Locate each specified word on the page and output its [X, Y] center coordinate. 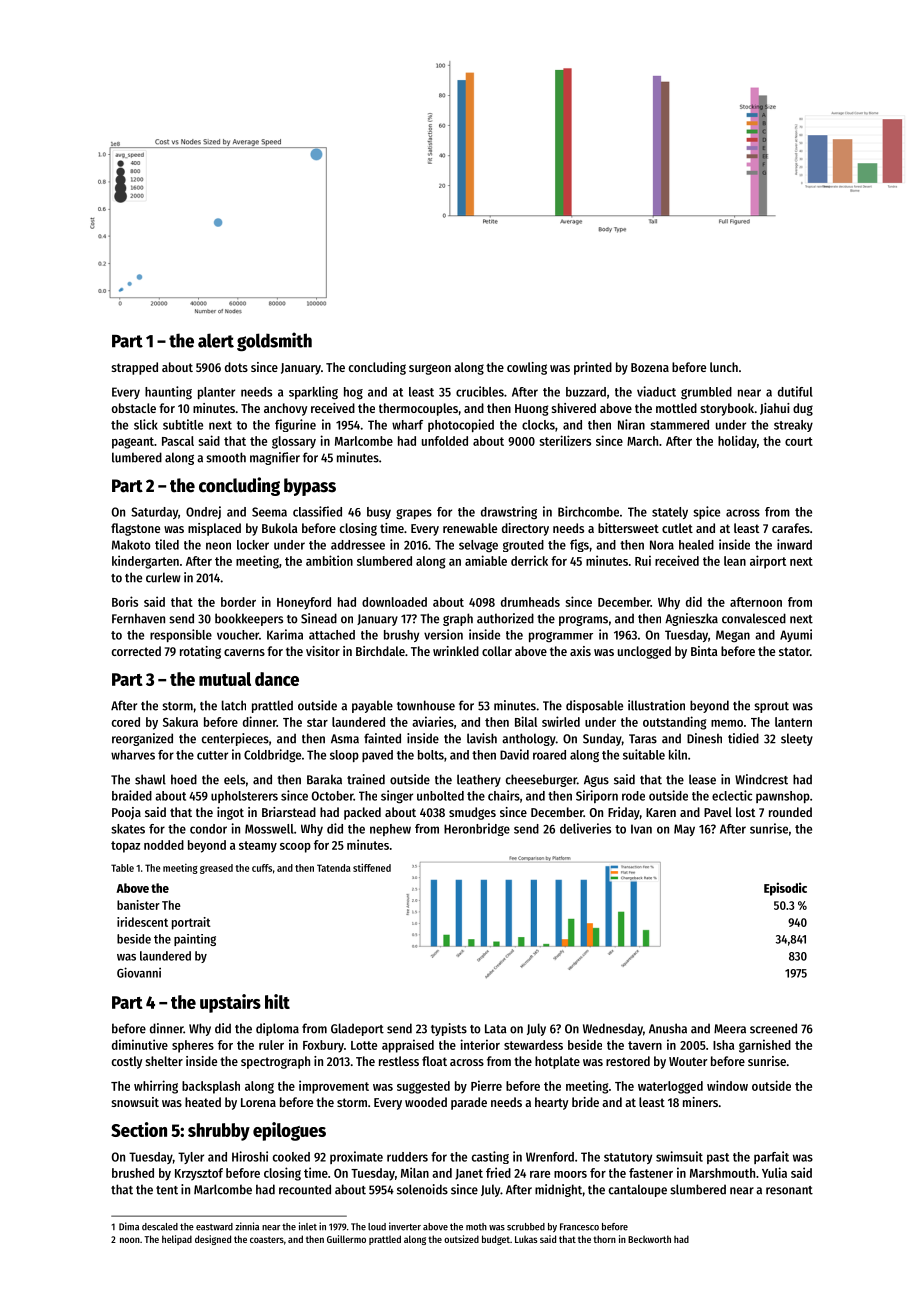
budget [496, 1240]
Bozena [650, 367]
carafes [791, 528]
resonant [789, 1190]
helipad [177, 1240]
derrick [529, 560]
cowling [527, 368]
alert [216, 340]
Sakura [180, 722]
